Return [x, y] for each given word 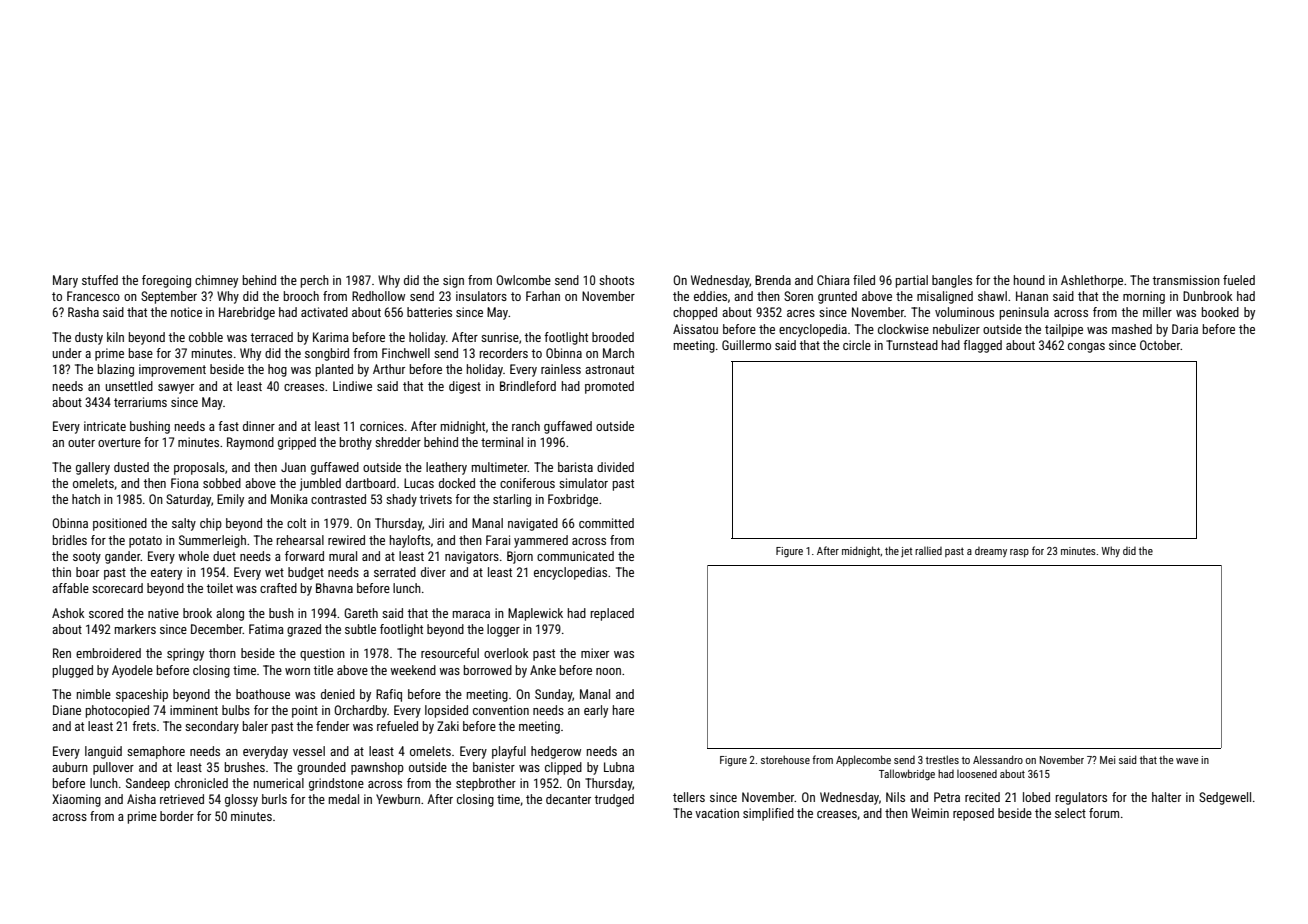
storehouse [785, 759]
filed [864, 280]
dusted [131, 467]
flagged [982, 346]
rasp [1019, 553]
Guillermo [746, 345]
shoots [616, 280]
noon [608, 671]
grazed [304, 630]
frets [144, 726]
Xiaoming [76, 800]
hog [277, 370]
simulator [583, 483]
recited [982, 797]
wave [1187, 761]
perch [315, 281]
